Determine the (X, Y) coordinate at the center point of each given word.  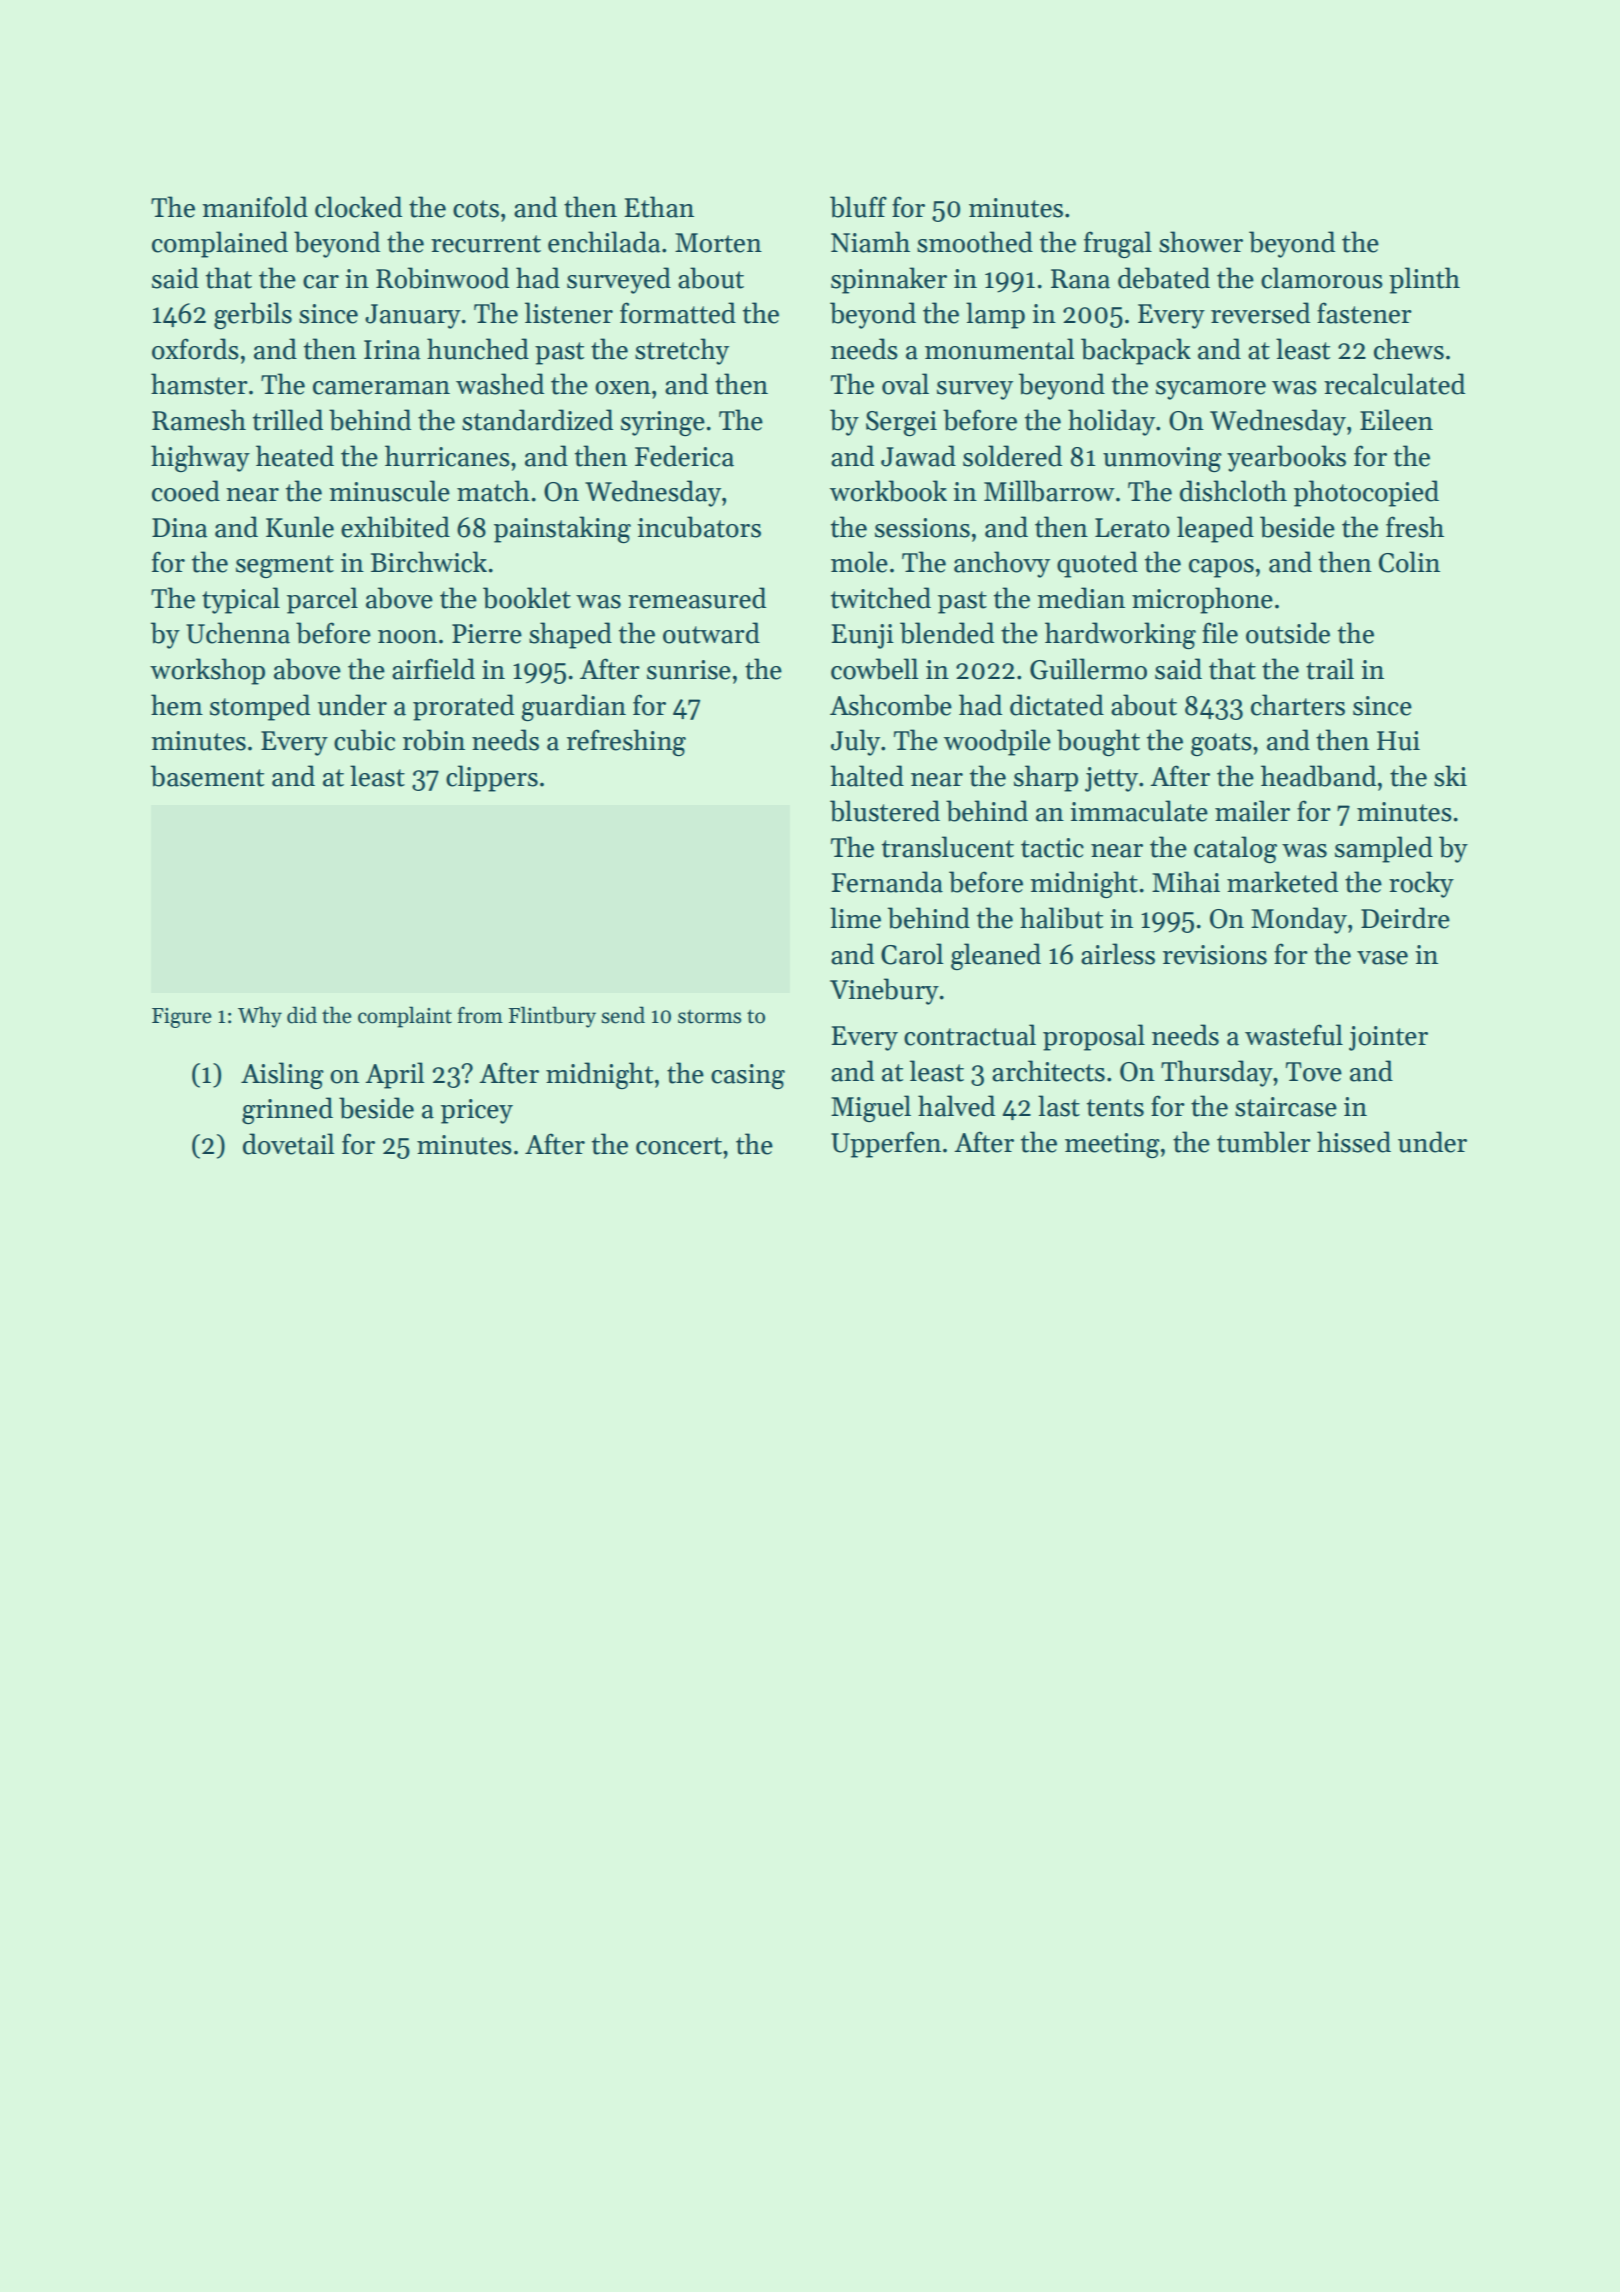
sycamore (1211, 390)
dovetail (289, 1144)
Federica (684, 456)
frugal (1118, 244)
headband (1318, 776)
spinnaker (889, 280)
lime (855, 918)
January (413, 316)
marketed (1282, 882)
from (480, 1015)
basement (207, 776)
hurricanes (447, 456)
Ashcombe (891, 705)
